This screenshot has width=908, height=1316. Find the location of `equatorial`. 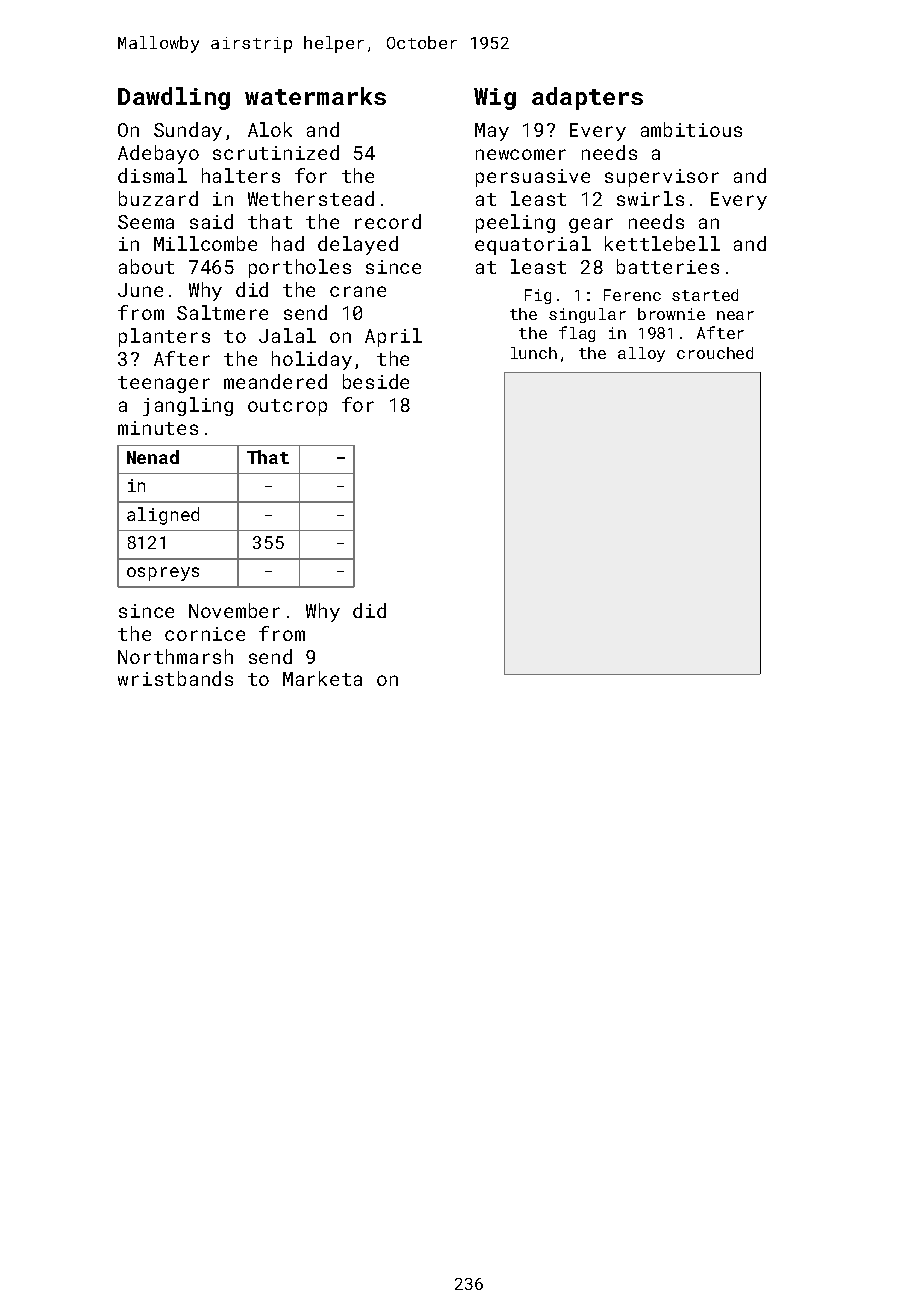

equatorial is located at coordinates (533, 245).
